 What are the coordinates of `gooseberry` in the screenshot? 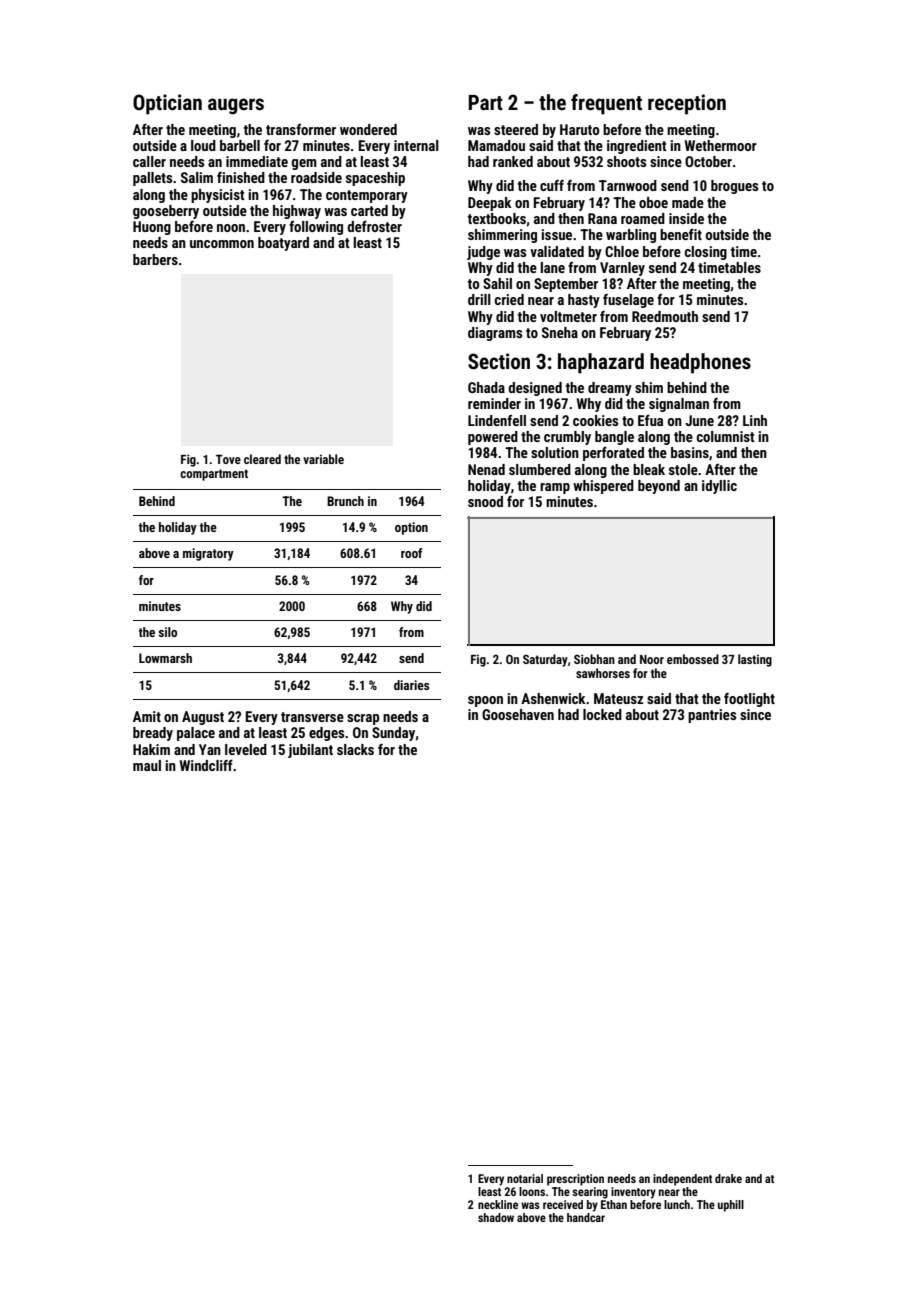 It's located at (166, 212).
